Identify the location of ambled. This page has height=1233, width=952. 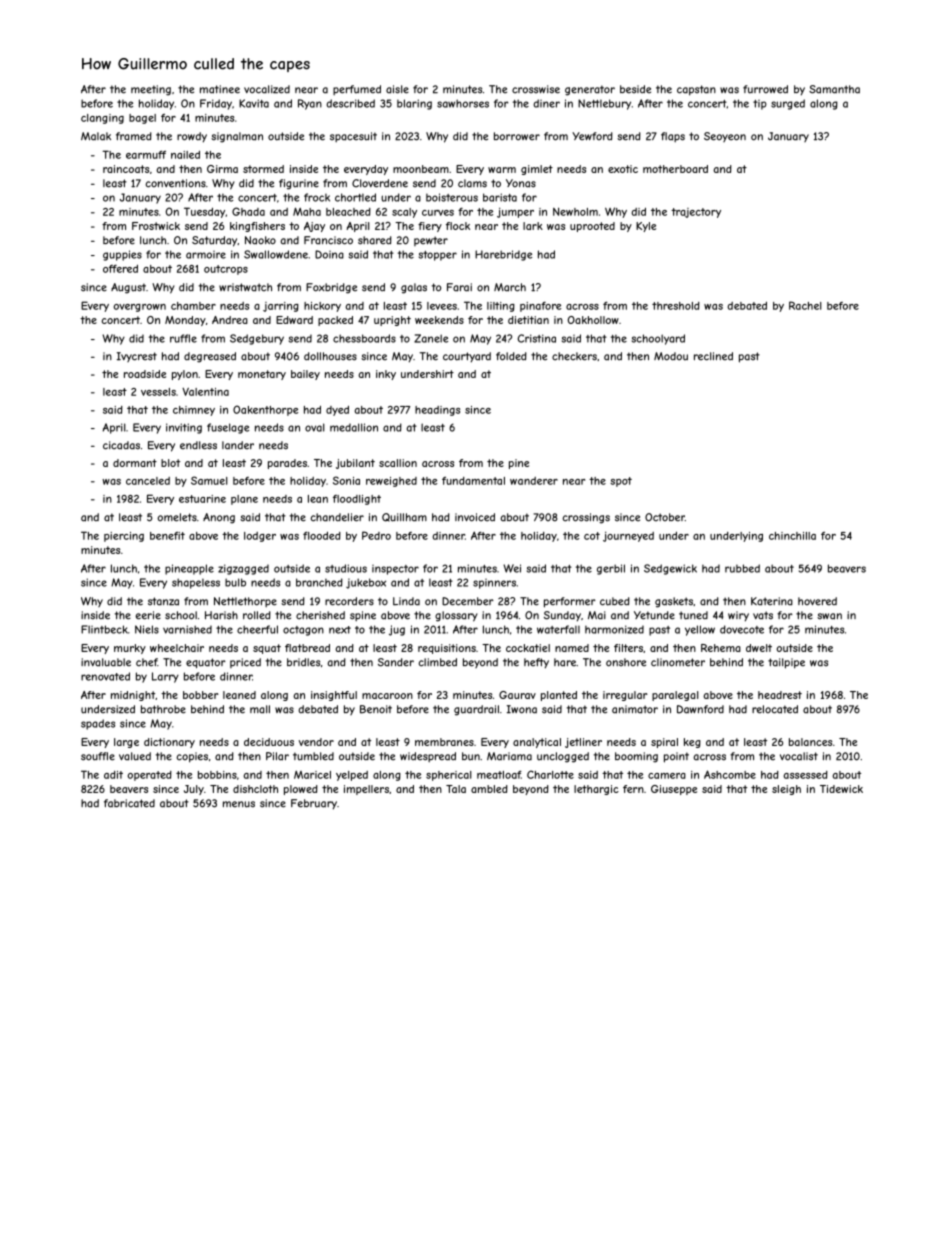
(489, 789).
